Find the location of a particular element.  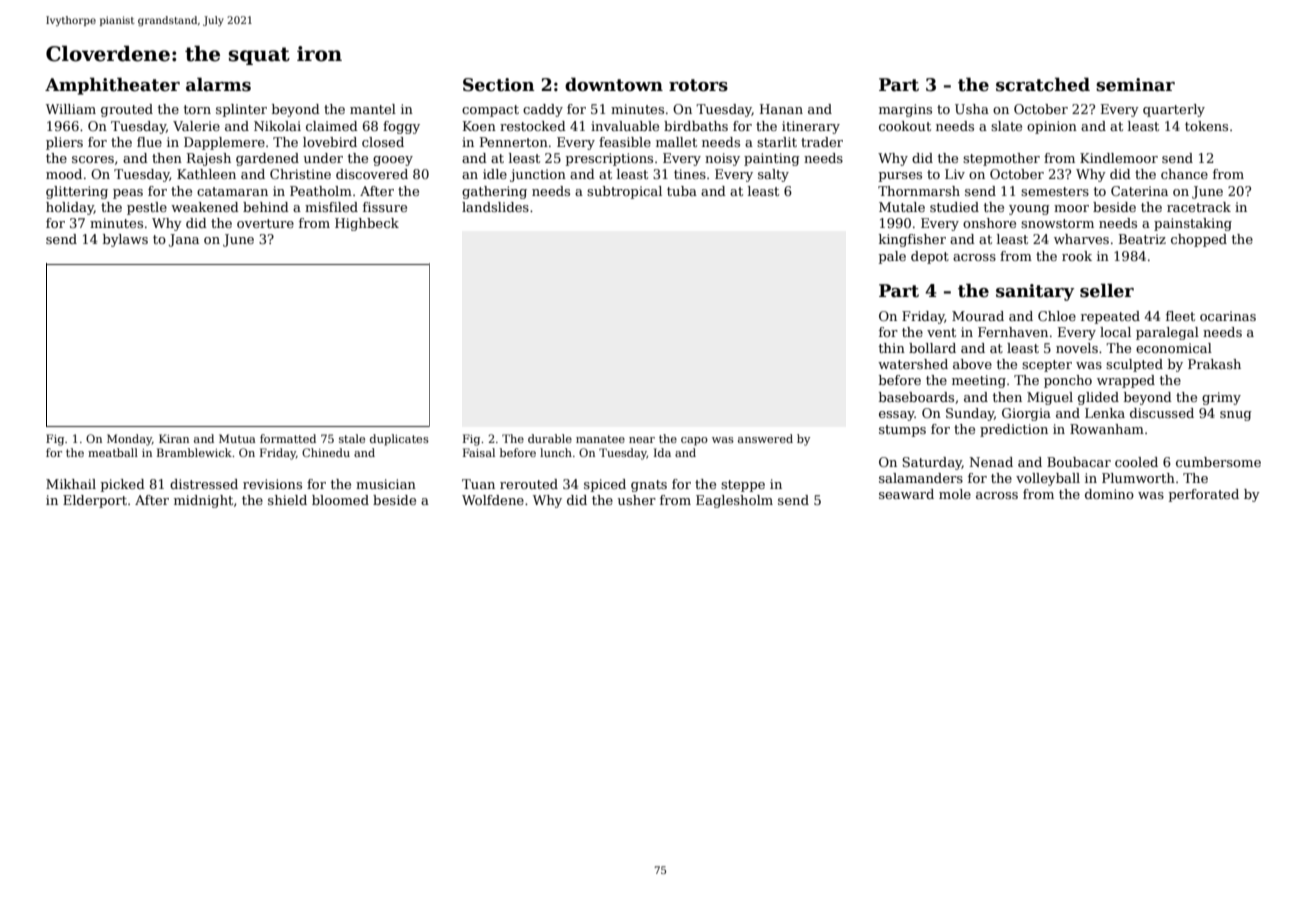

bloomed is located at coordinates (340, 500).
